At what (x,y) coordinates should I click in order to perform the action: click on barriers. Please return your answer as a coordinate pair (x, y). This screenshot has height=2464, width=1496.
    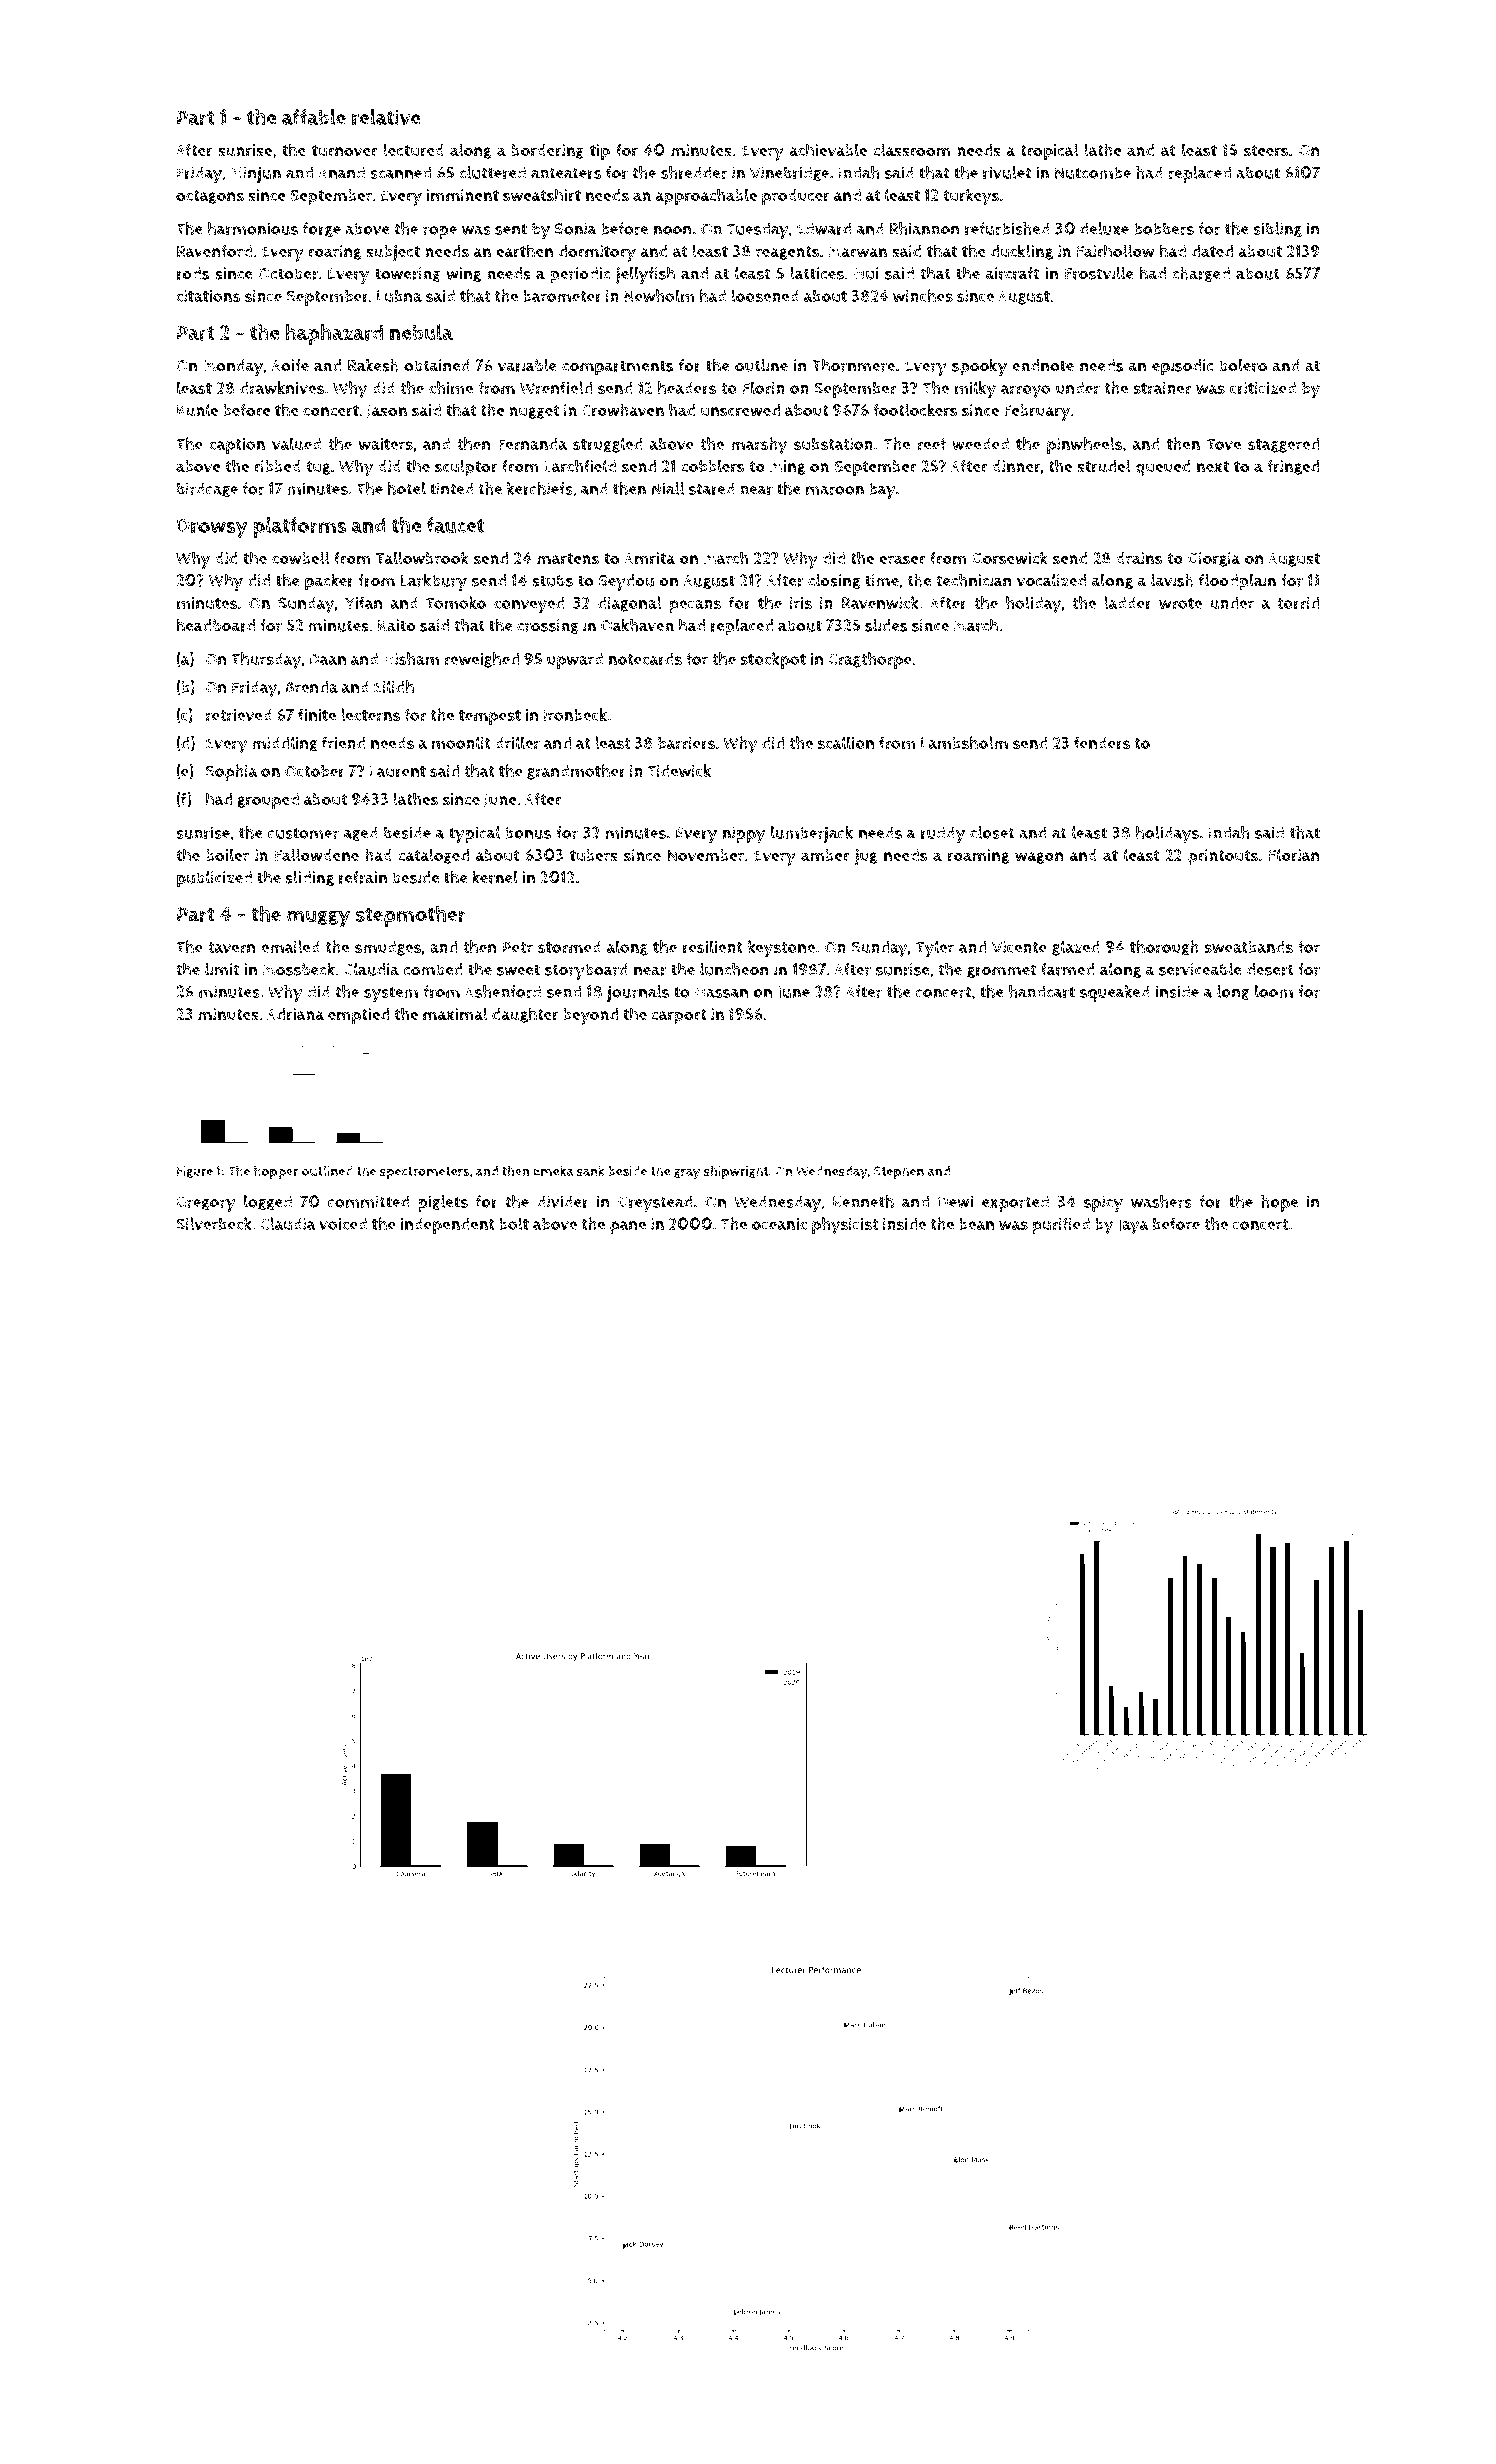
    Looking at the image, I should click on (686, 743).
